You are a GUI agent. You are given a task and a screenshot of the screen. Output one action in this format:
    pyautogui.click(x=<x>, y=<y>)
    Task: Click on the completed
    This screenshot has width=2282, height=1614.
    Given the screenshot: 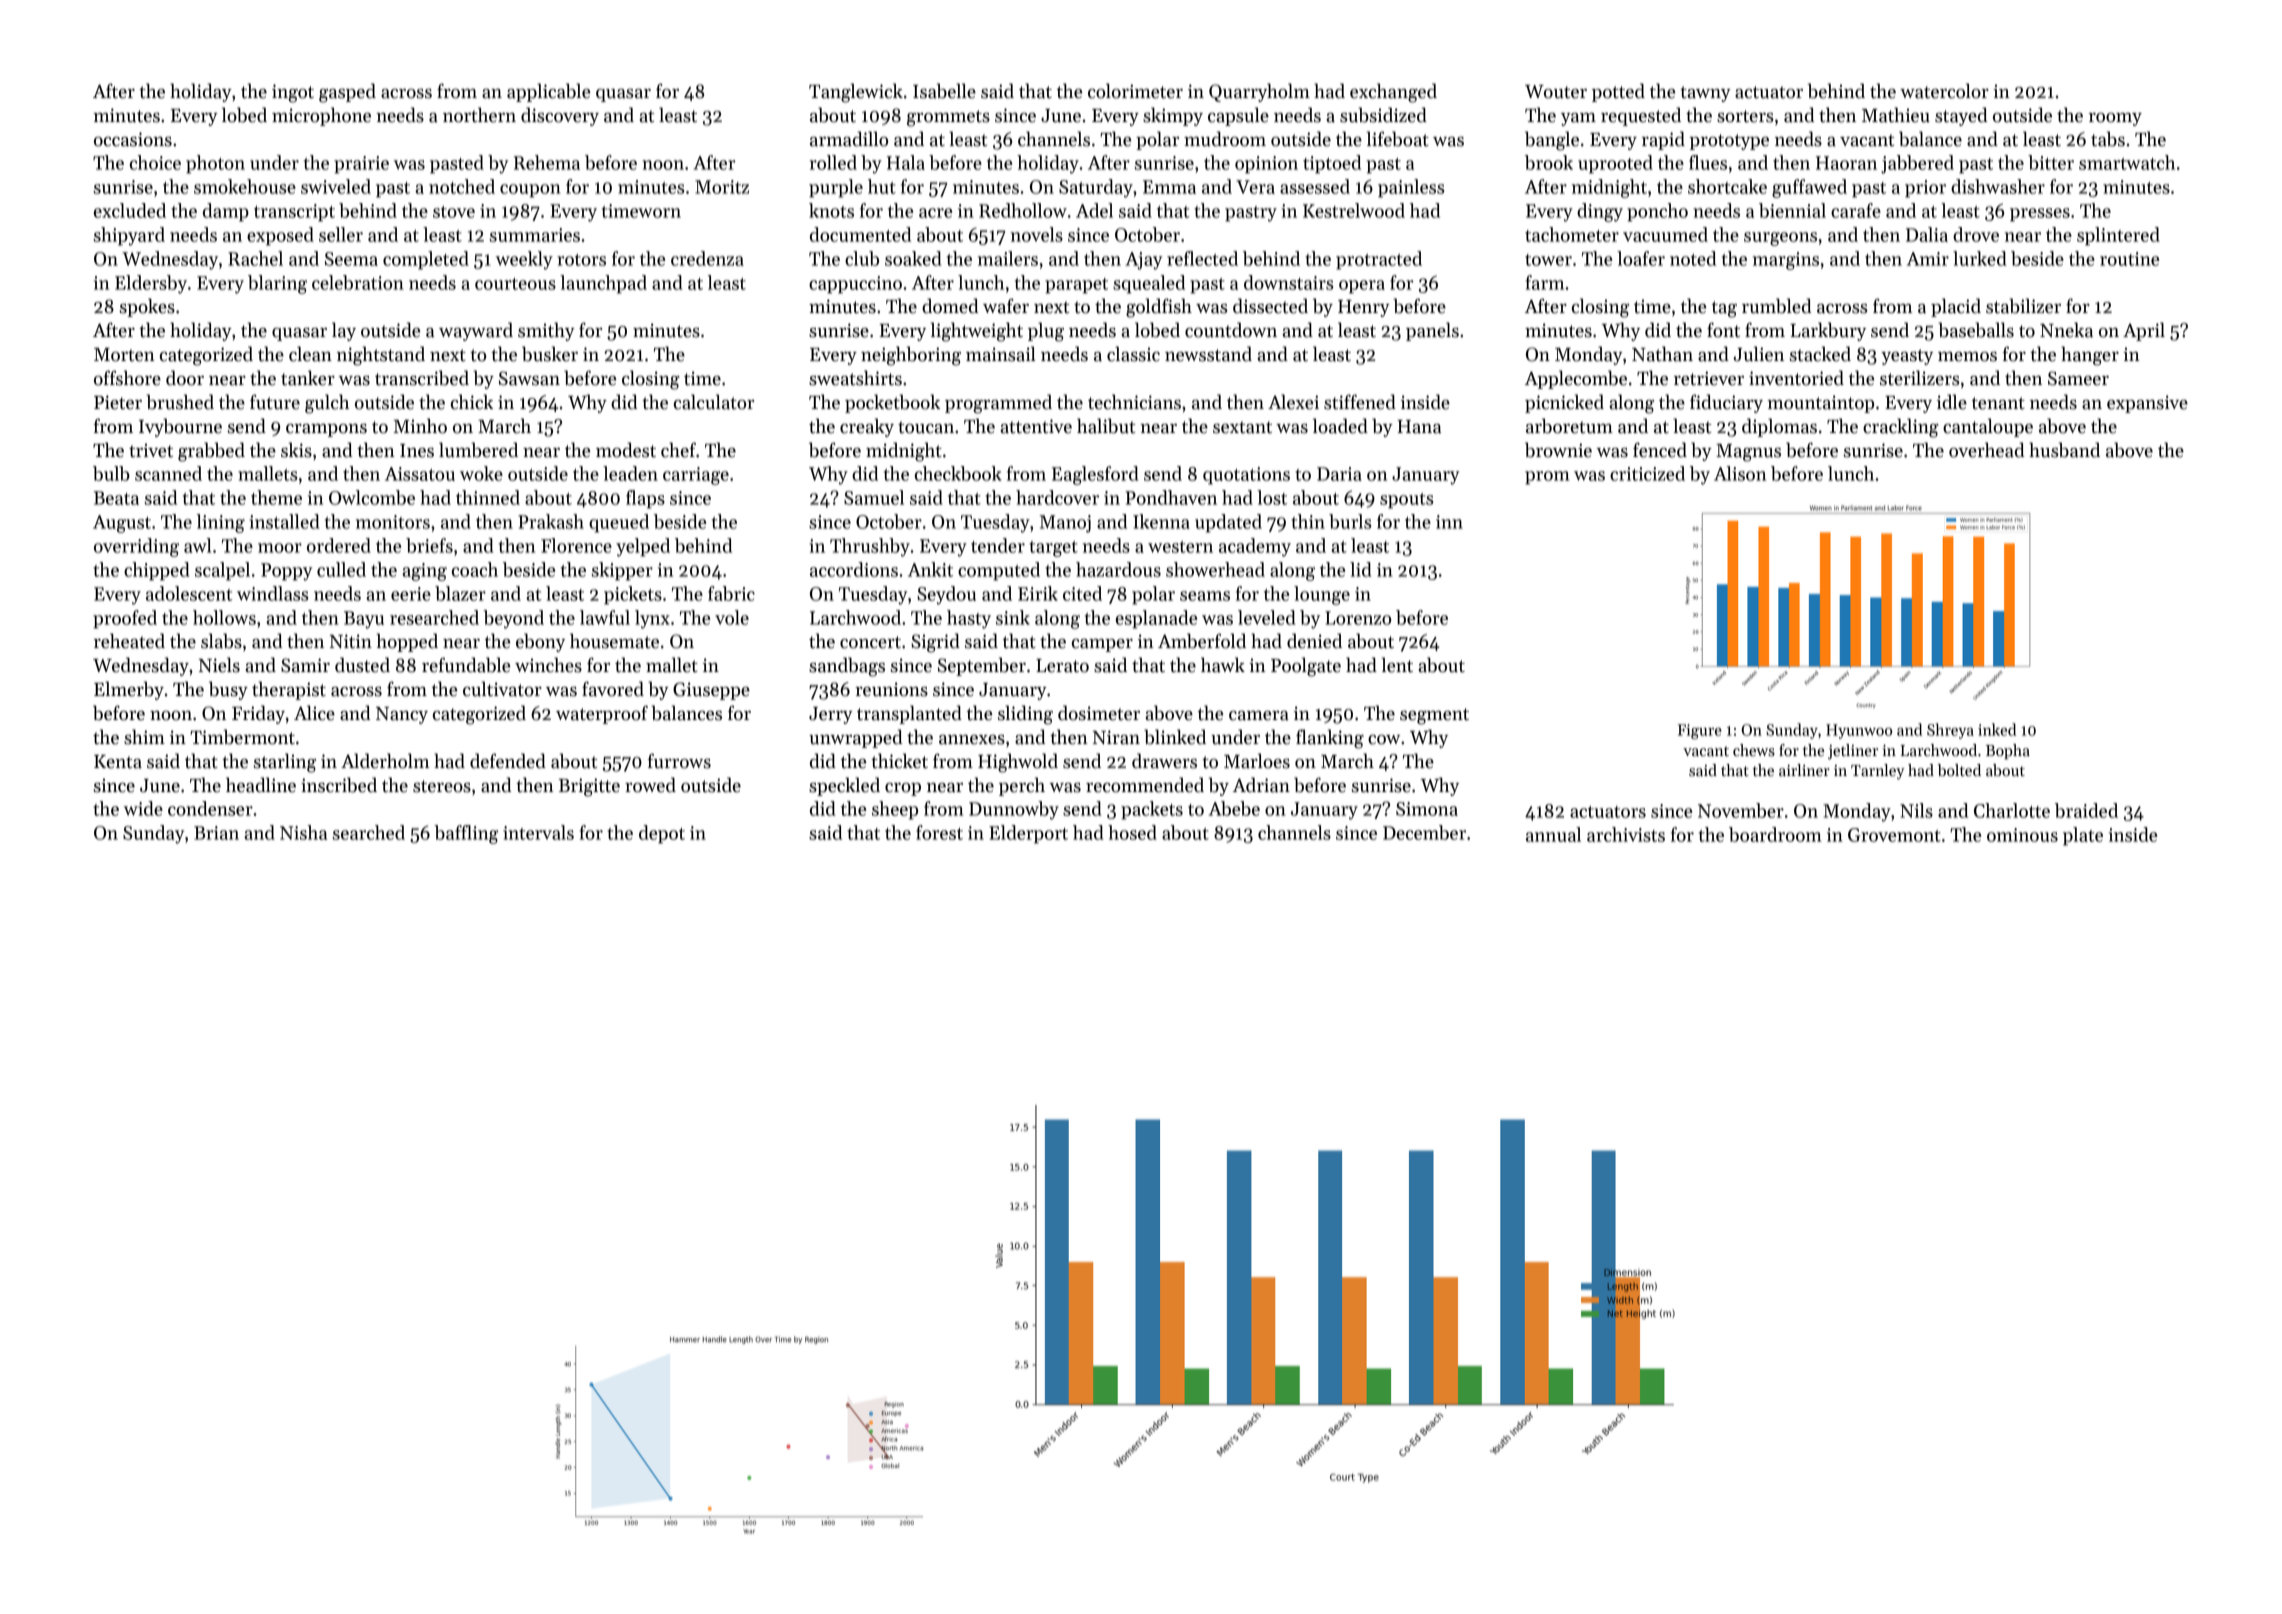 What is the action you would take?
    pyautogui.click(x=426, y=260)
